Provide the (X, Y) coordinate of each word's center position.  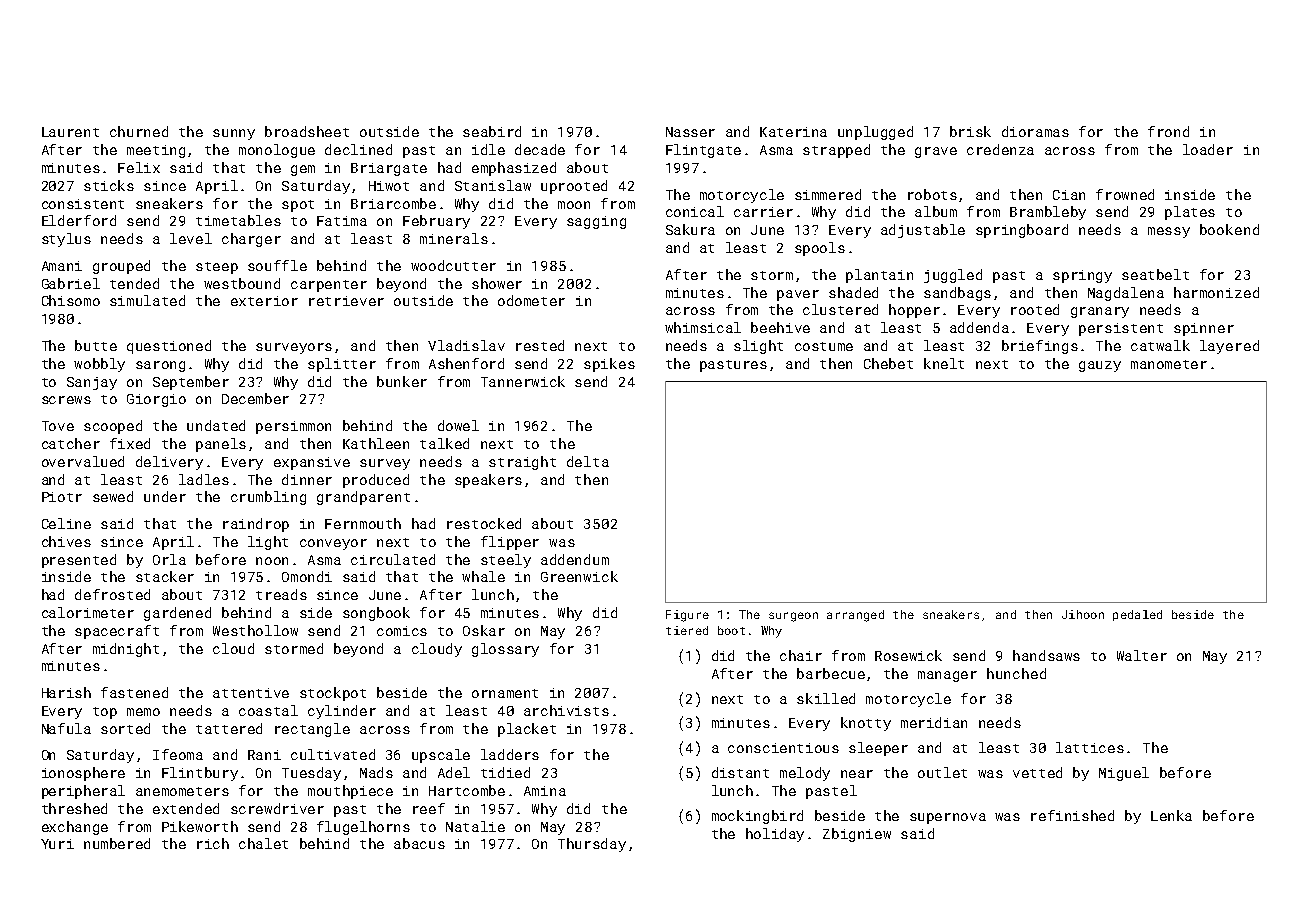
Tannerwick (523, 381)
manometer (1169, 364)
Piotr (62, 497)
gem (303, 170)
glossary (505, 650)
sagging (596, 222)
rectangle (312, 730)
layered (1229, 347)
